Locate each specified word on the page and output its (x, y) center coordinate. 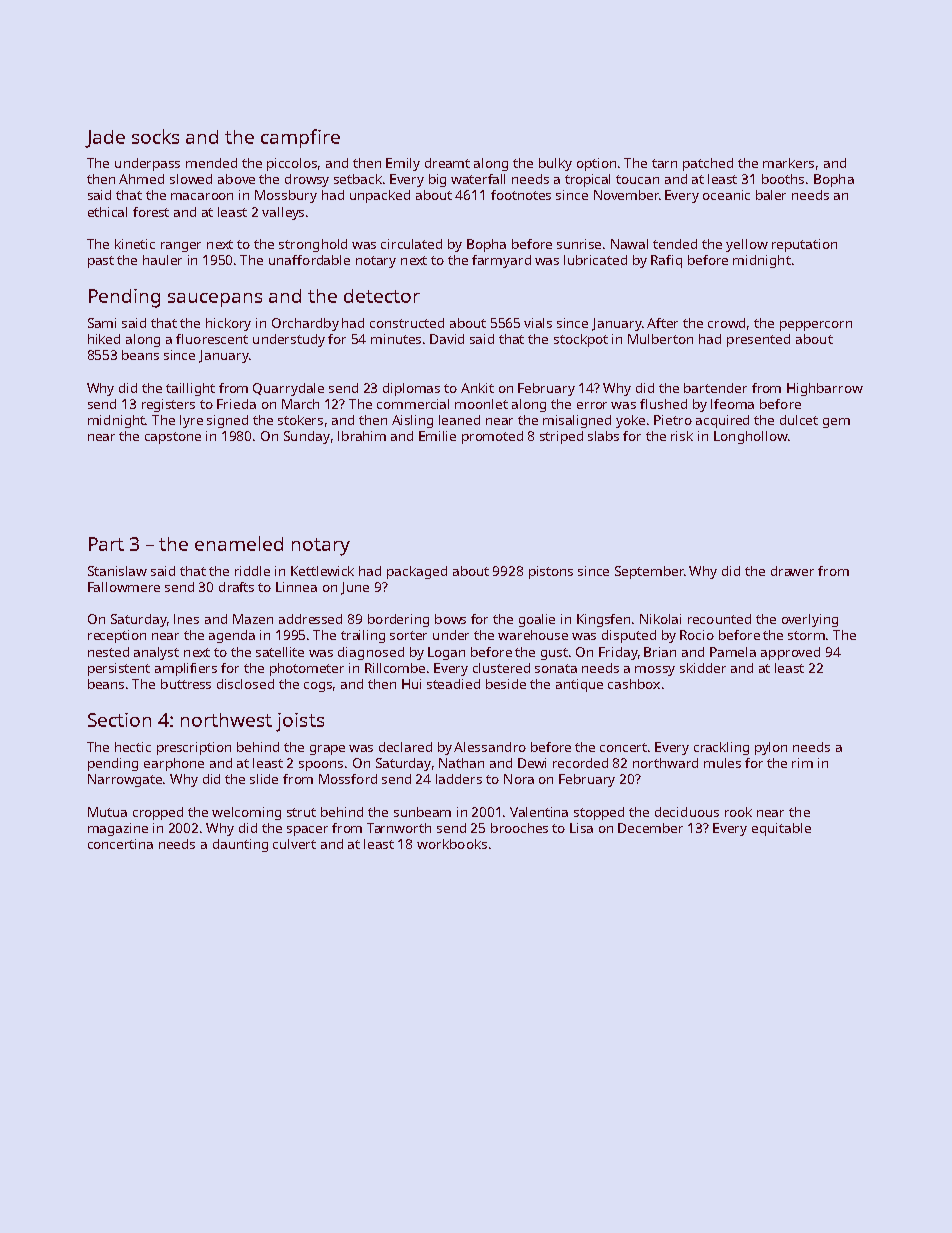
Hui (411, 684)
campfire (300, 138)
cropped (158, 813)
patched (708, 164)
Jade (105, 139)
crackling (721, 748)
